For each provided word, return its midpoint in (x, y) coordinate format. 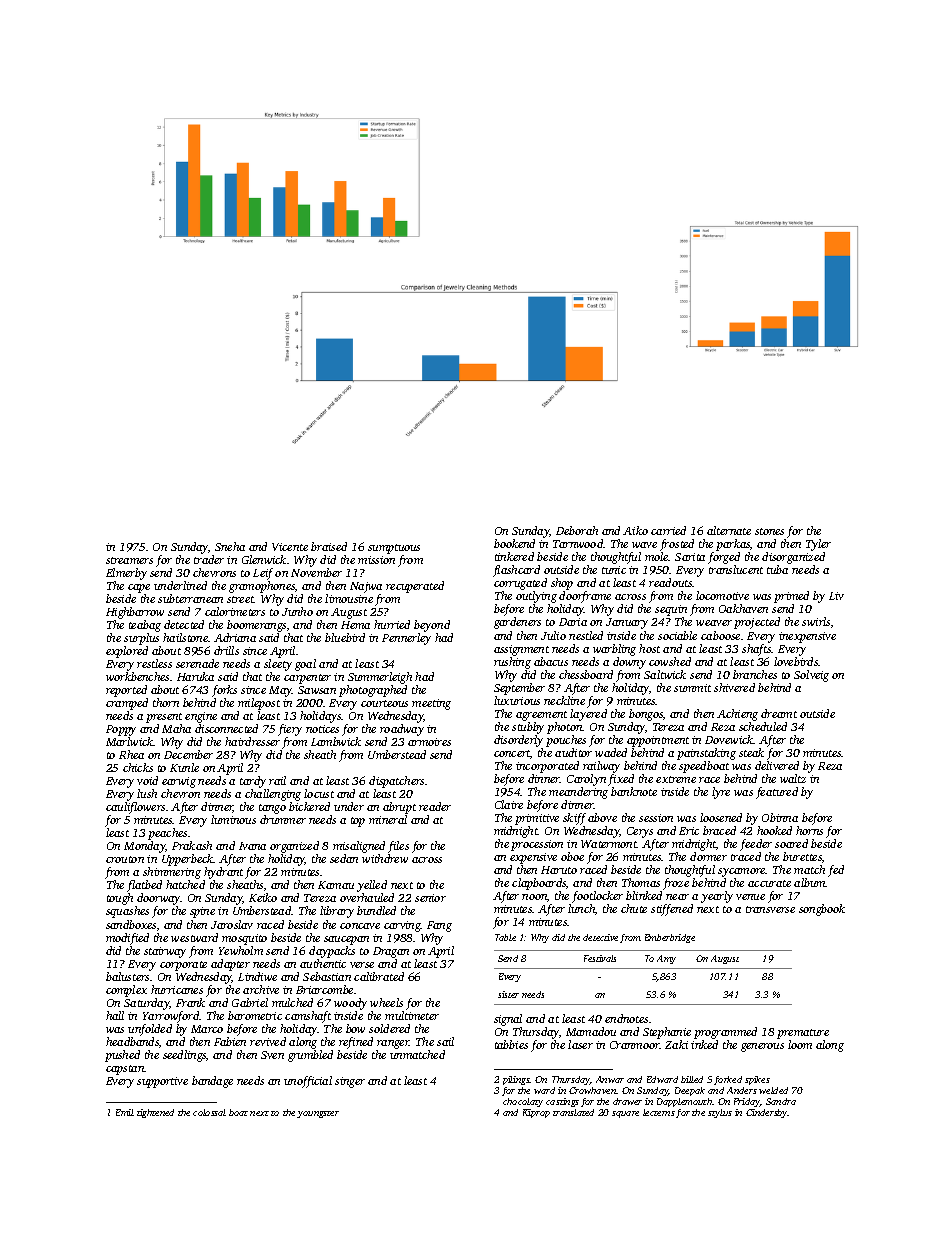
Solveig (811, 676)
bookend (514, 543)
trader (209, 559)
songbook (822, 910)
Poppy (121, 730)
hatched (185, 884)
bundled (376, 910)
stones (769, 531)
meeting (431, 704)
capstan (125, 1070)
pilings (516, 1080)
